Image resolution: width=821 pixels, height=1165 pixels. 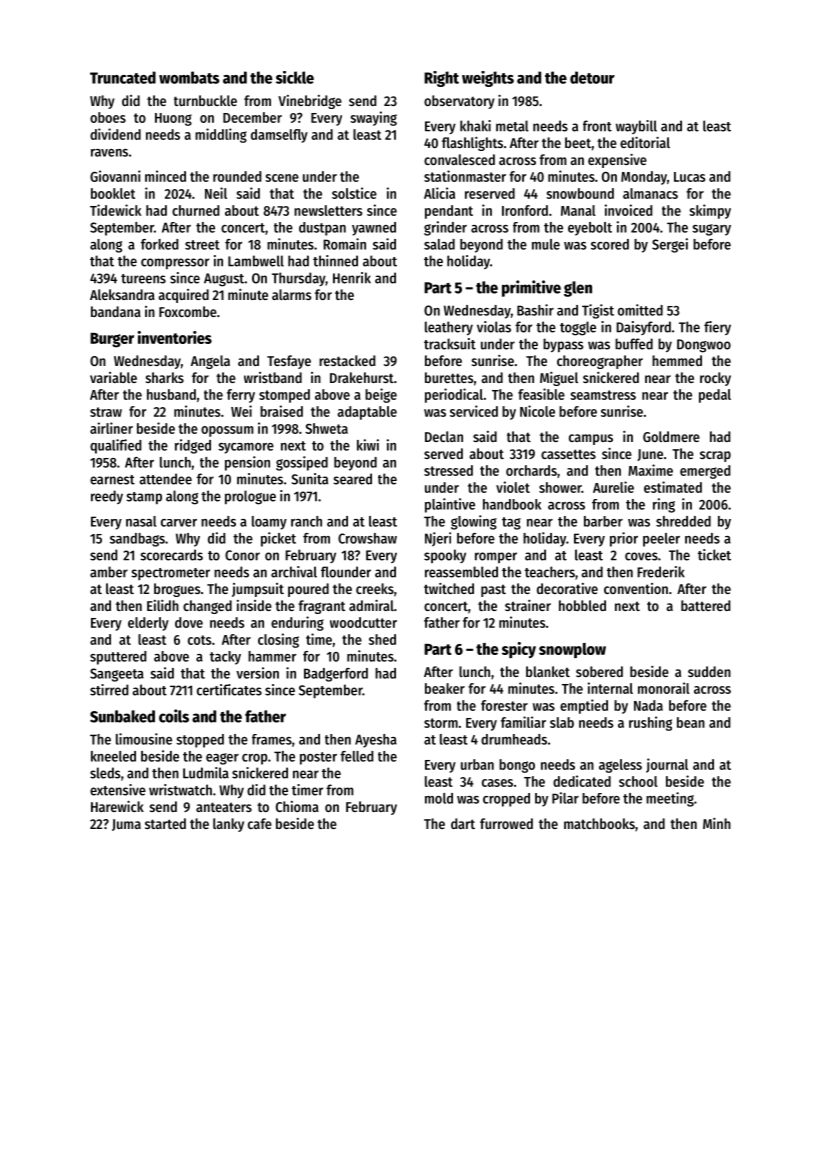 What do you see at coordinates (450, 344) in the document?
I see `tracksuit` at bounding box center [450, 344].
